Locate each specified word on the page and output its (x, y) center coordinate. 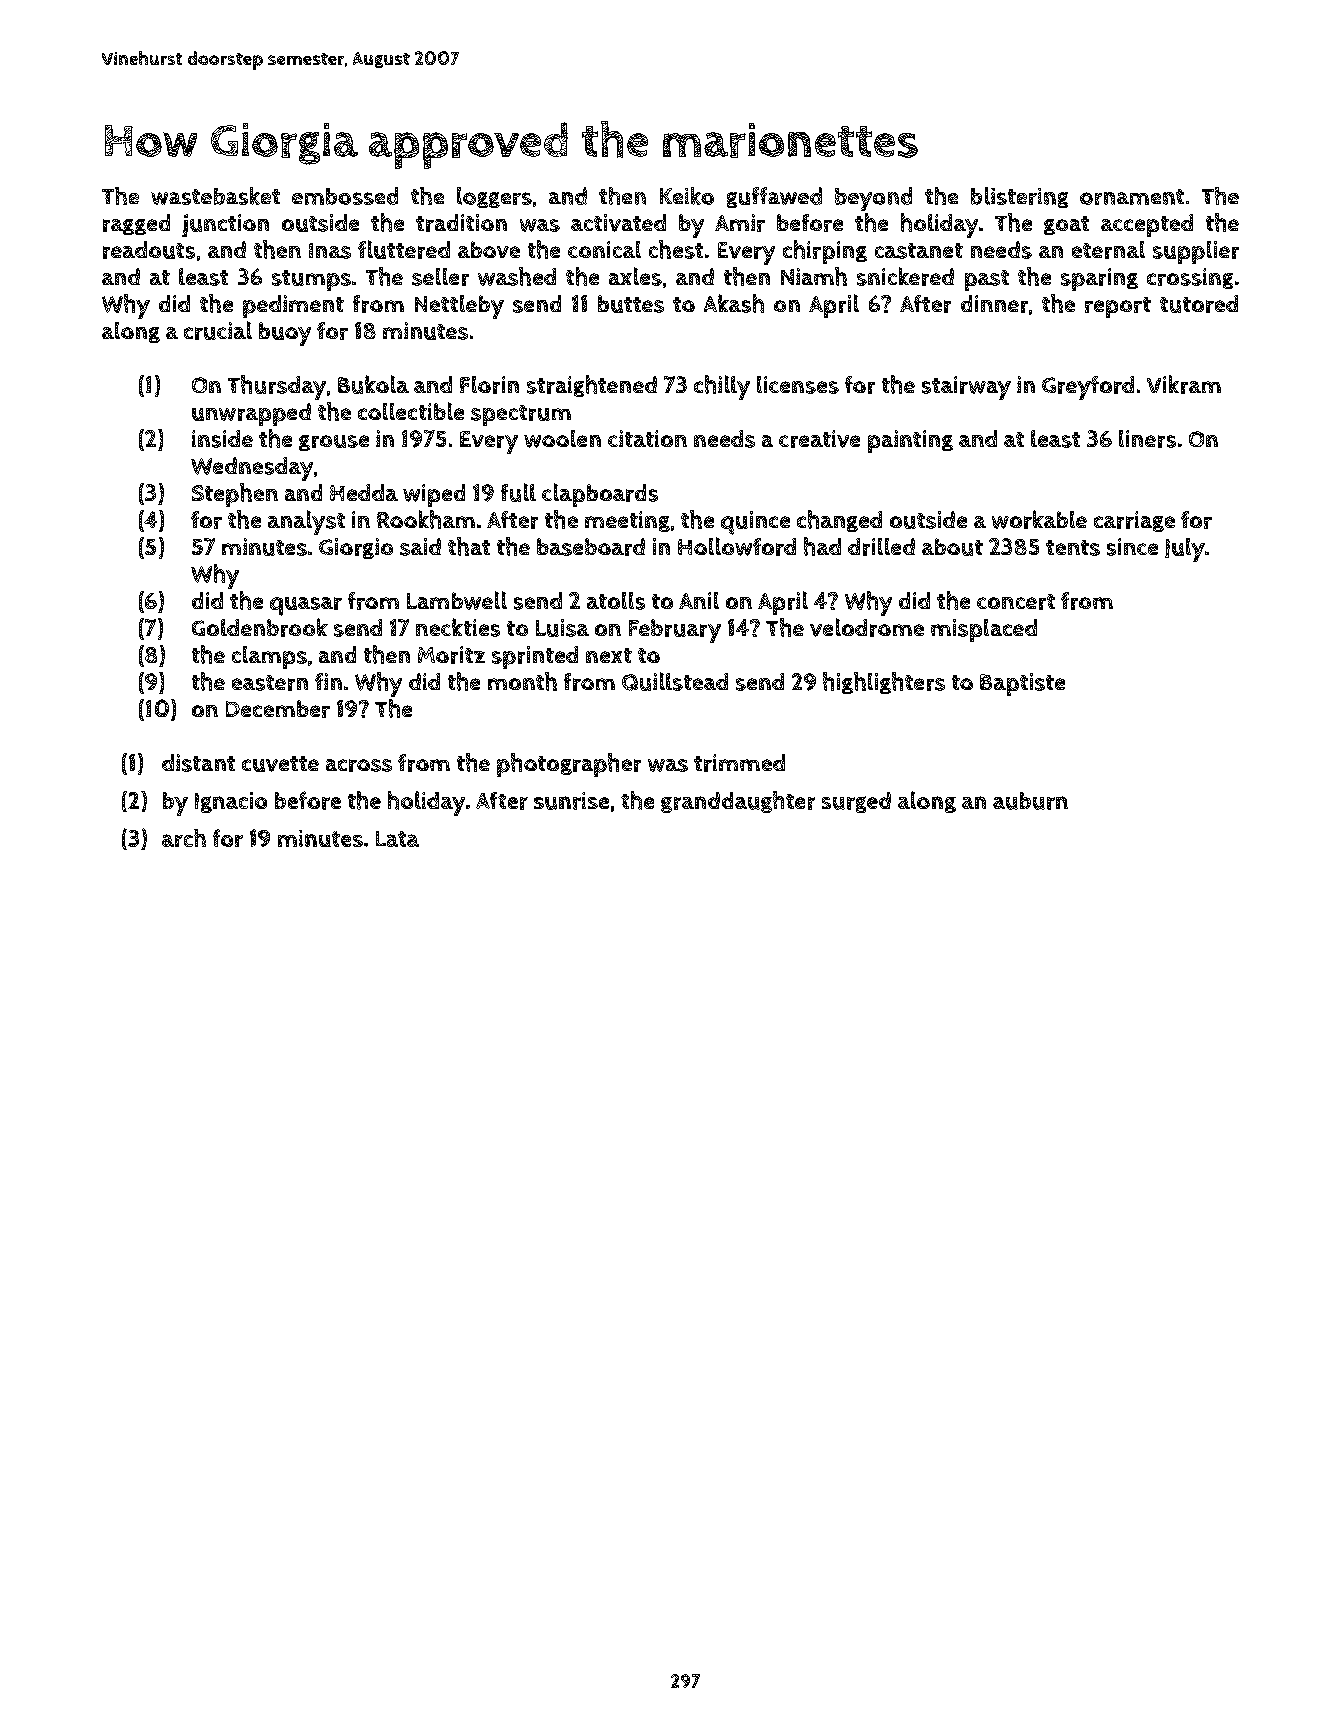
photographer (569, 765)
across (359, 765)
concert (1016, 602)
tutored (1199, 304)
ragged (136, 224)
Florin (489, 385)
